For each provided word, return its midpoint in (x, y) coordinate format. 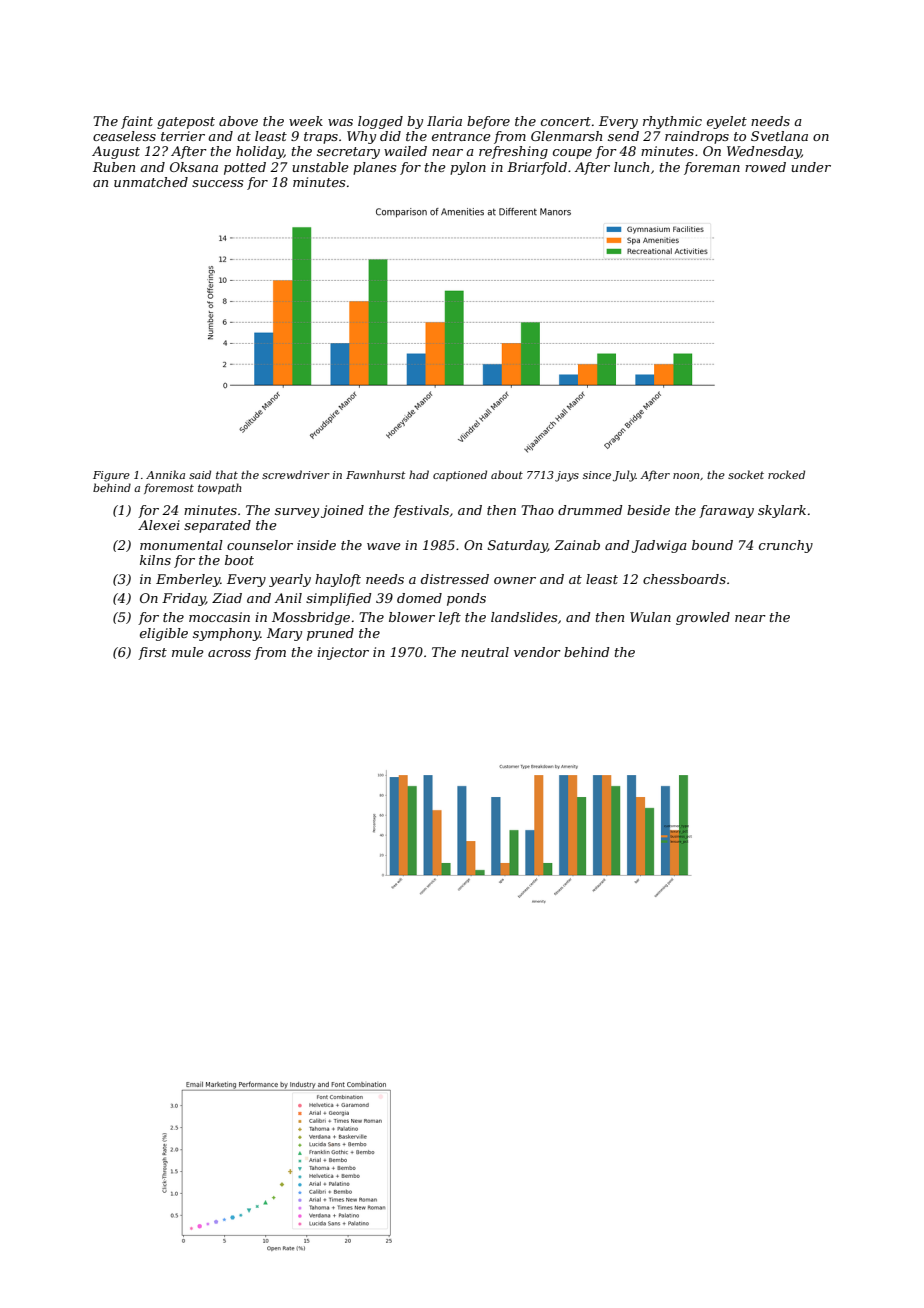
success (217, 183)
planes (374, 168)
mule (188, 652)
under (811, 167)
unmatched (151, 182)
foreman (712, 168)
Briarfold (537, 168)
